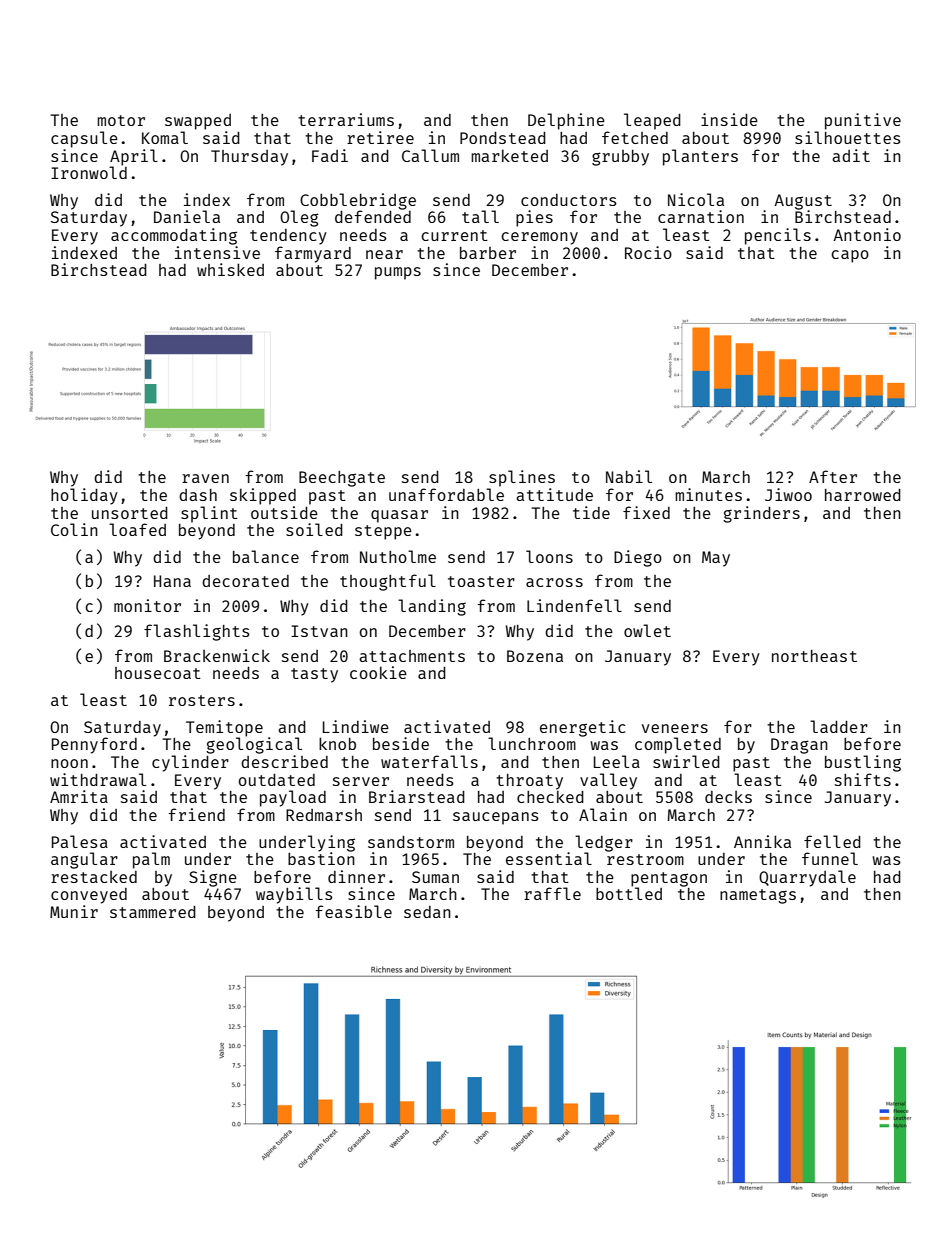 The image size is (952, 1233). I want to click on splines, so click(522, 478).
